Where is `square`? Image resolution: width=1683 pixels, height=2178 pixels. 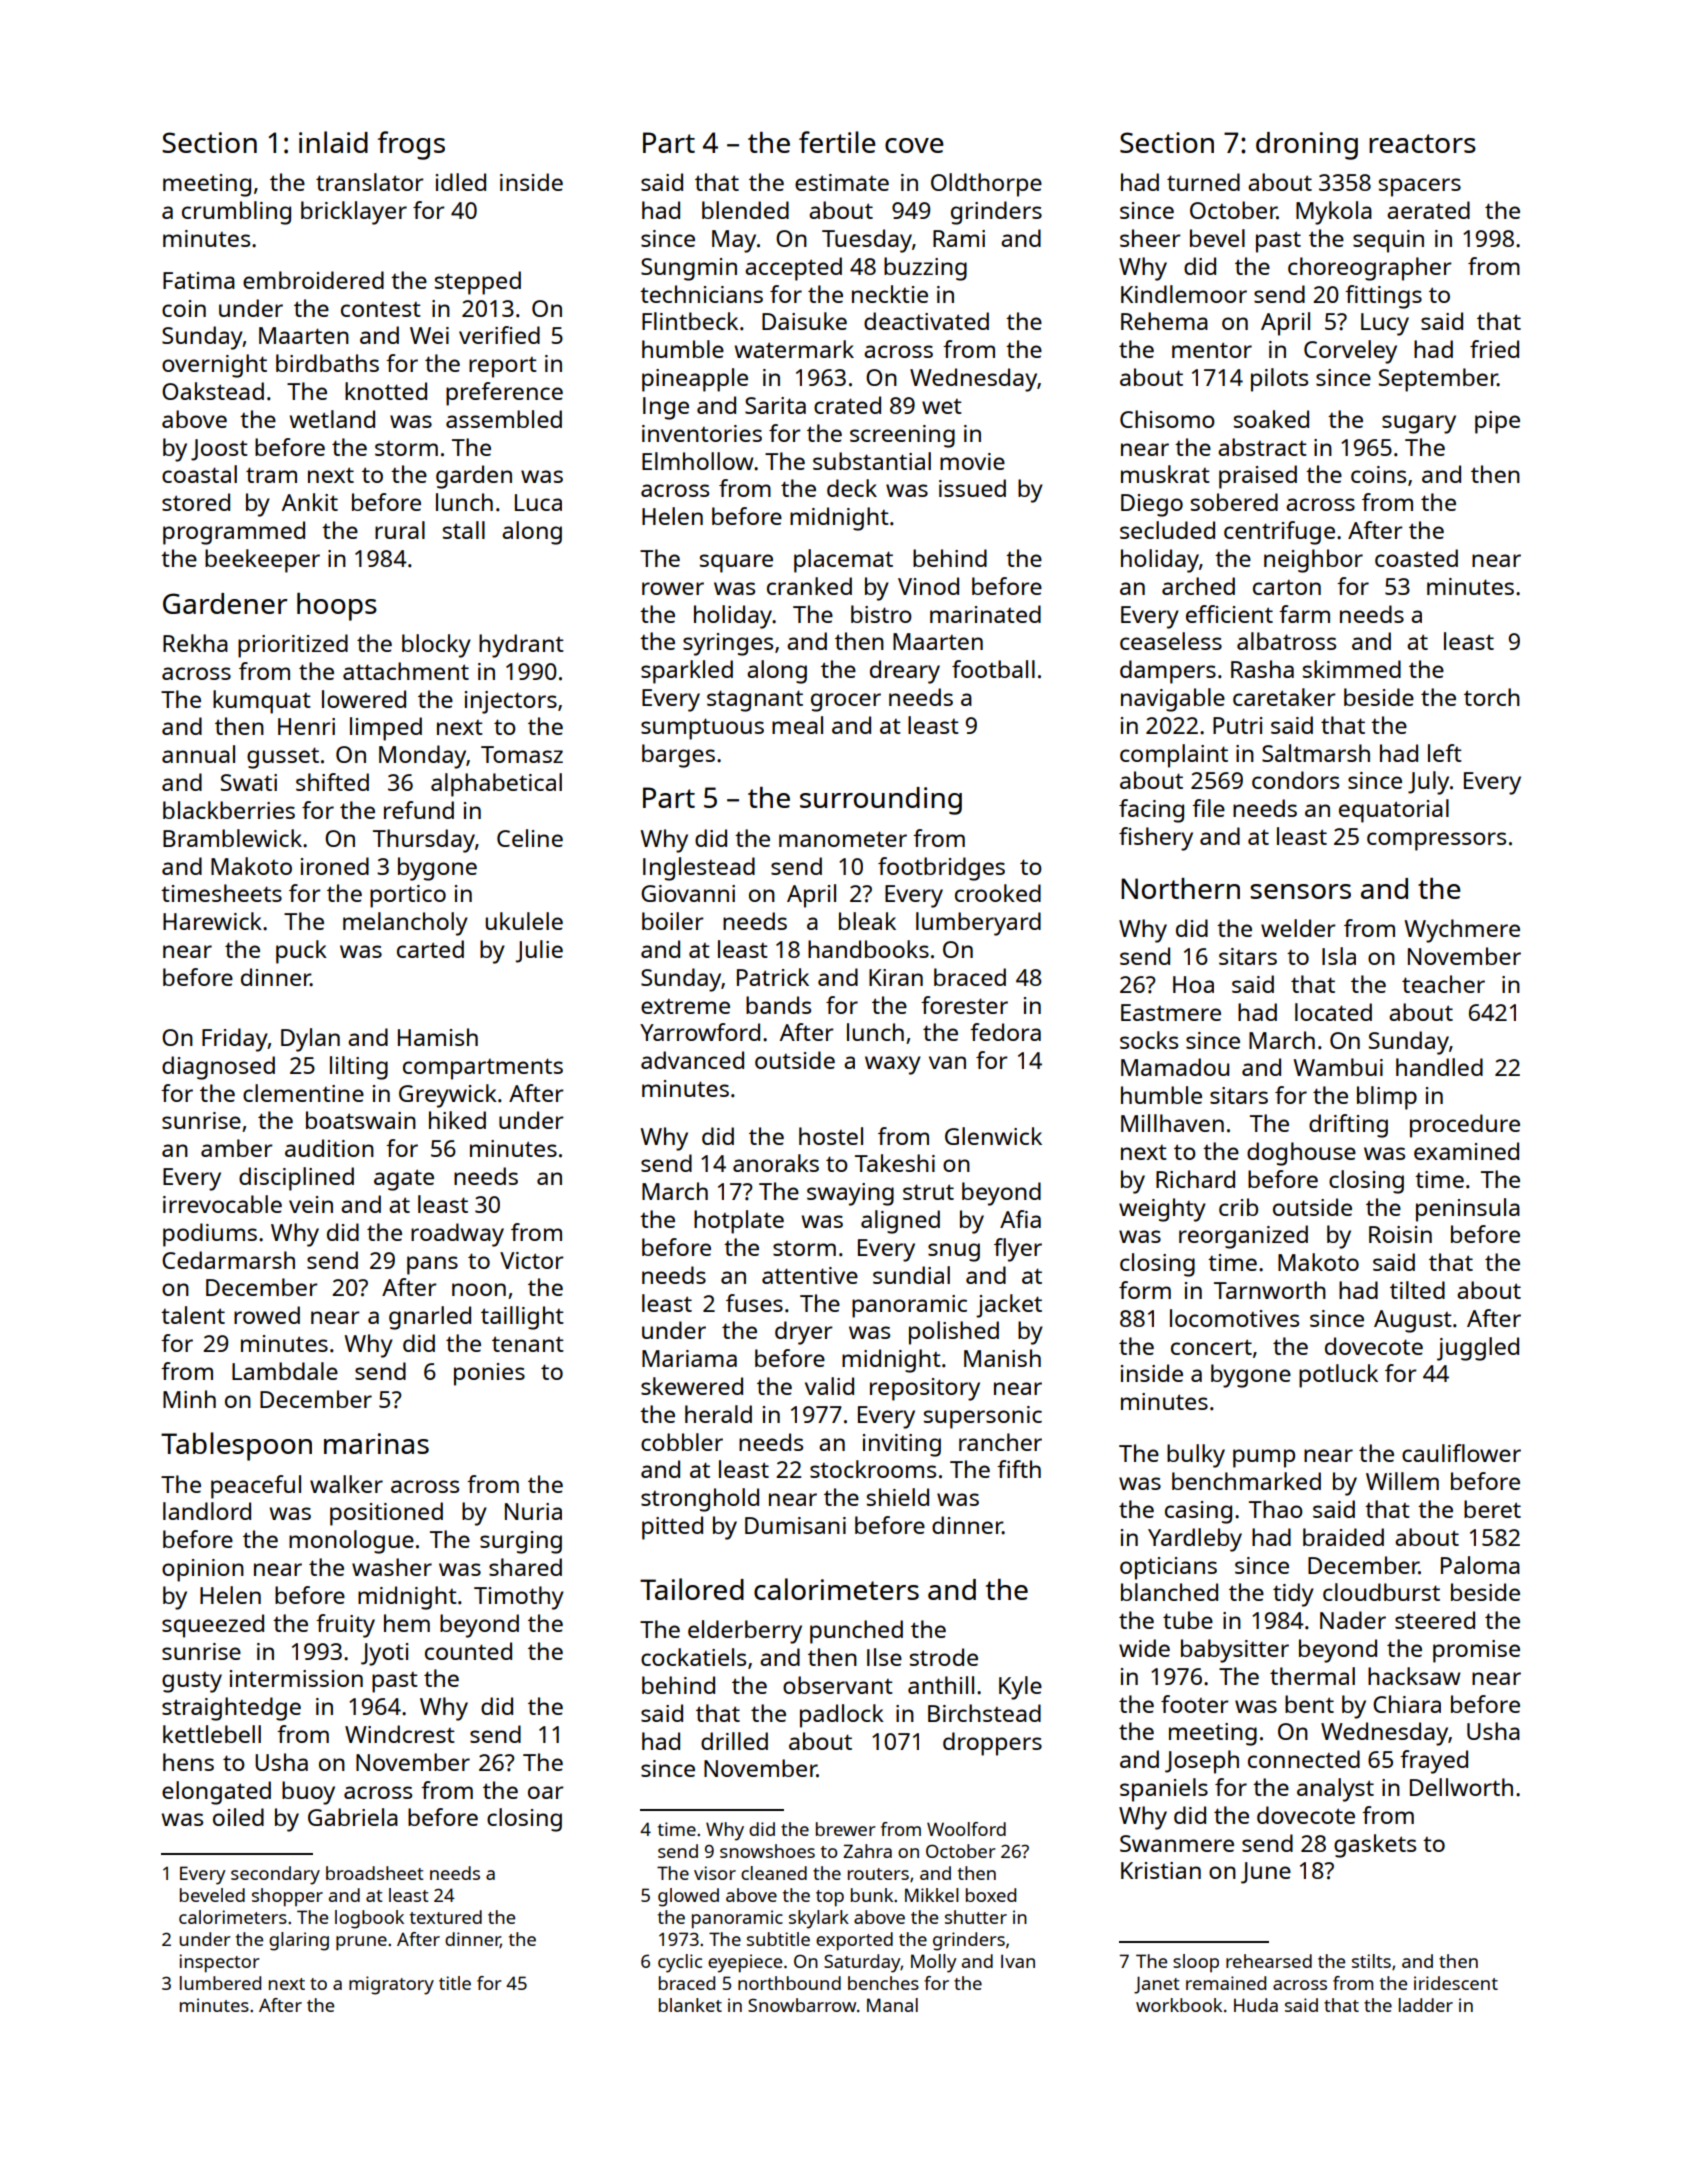 square is located at coordinates (736, 563).
